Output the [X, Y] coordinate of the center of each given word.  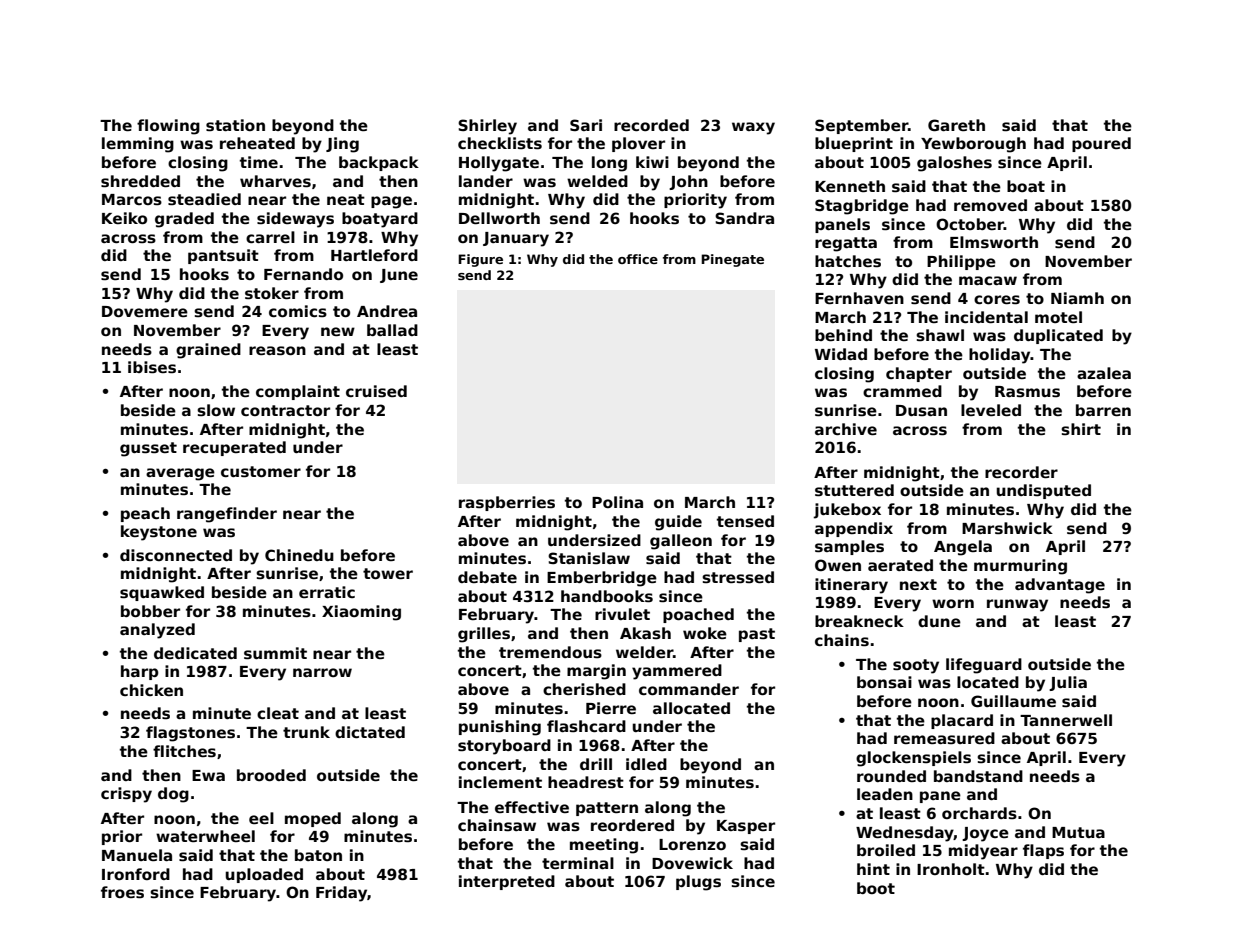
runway [1017, 605]
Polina [617, 502]
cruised [376, 391]
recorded [651, 125]
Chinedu [299, 555]
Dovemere [145, 311]
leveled [991, 410]
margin [596, 672]
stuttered [854, 490]
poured [1101, 144]
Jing [342, 145]
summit [275, 653]
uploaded [264, 875]
